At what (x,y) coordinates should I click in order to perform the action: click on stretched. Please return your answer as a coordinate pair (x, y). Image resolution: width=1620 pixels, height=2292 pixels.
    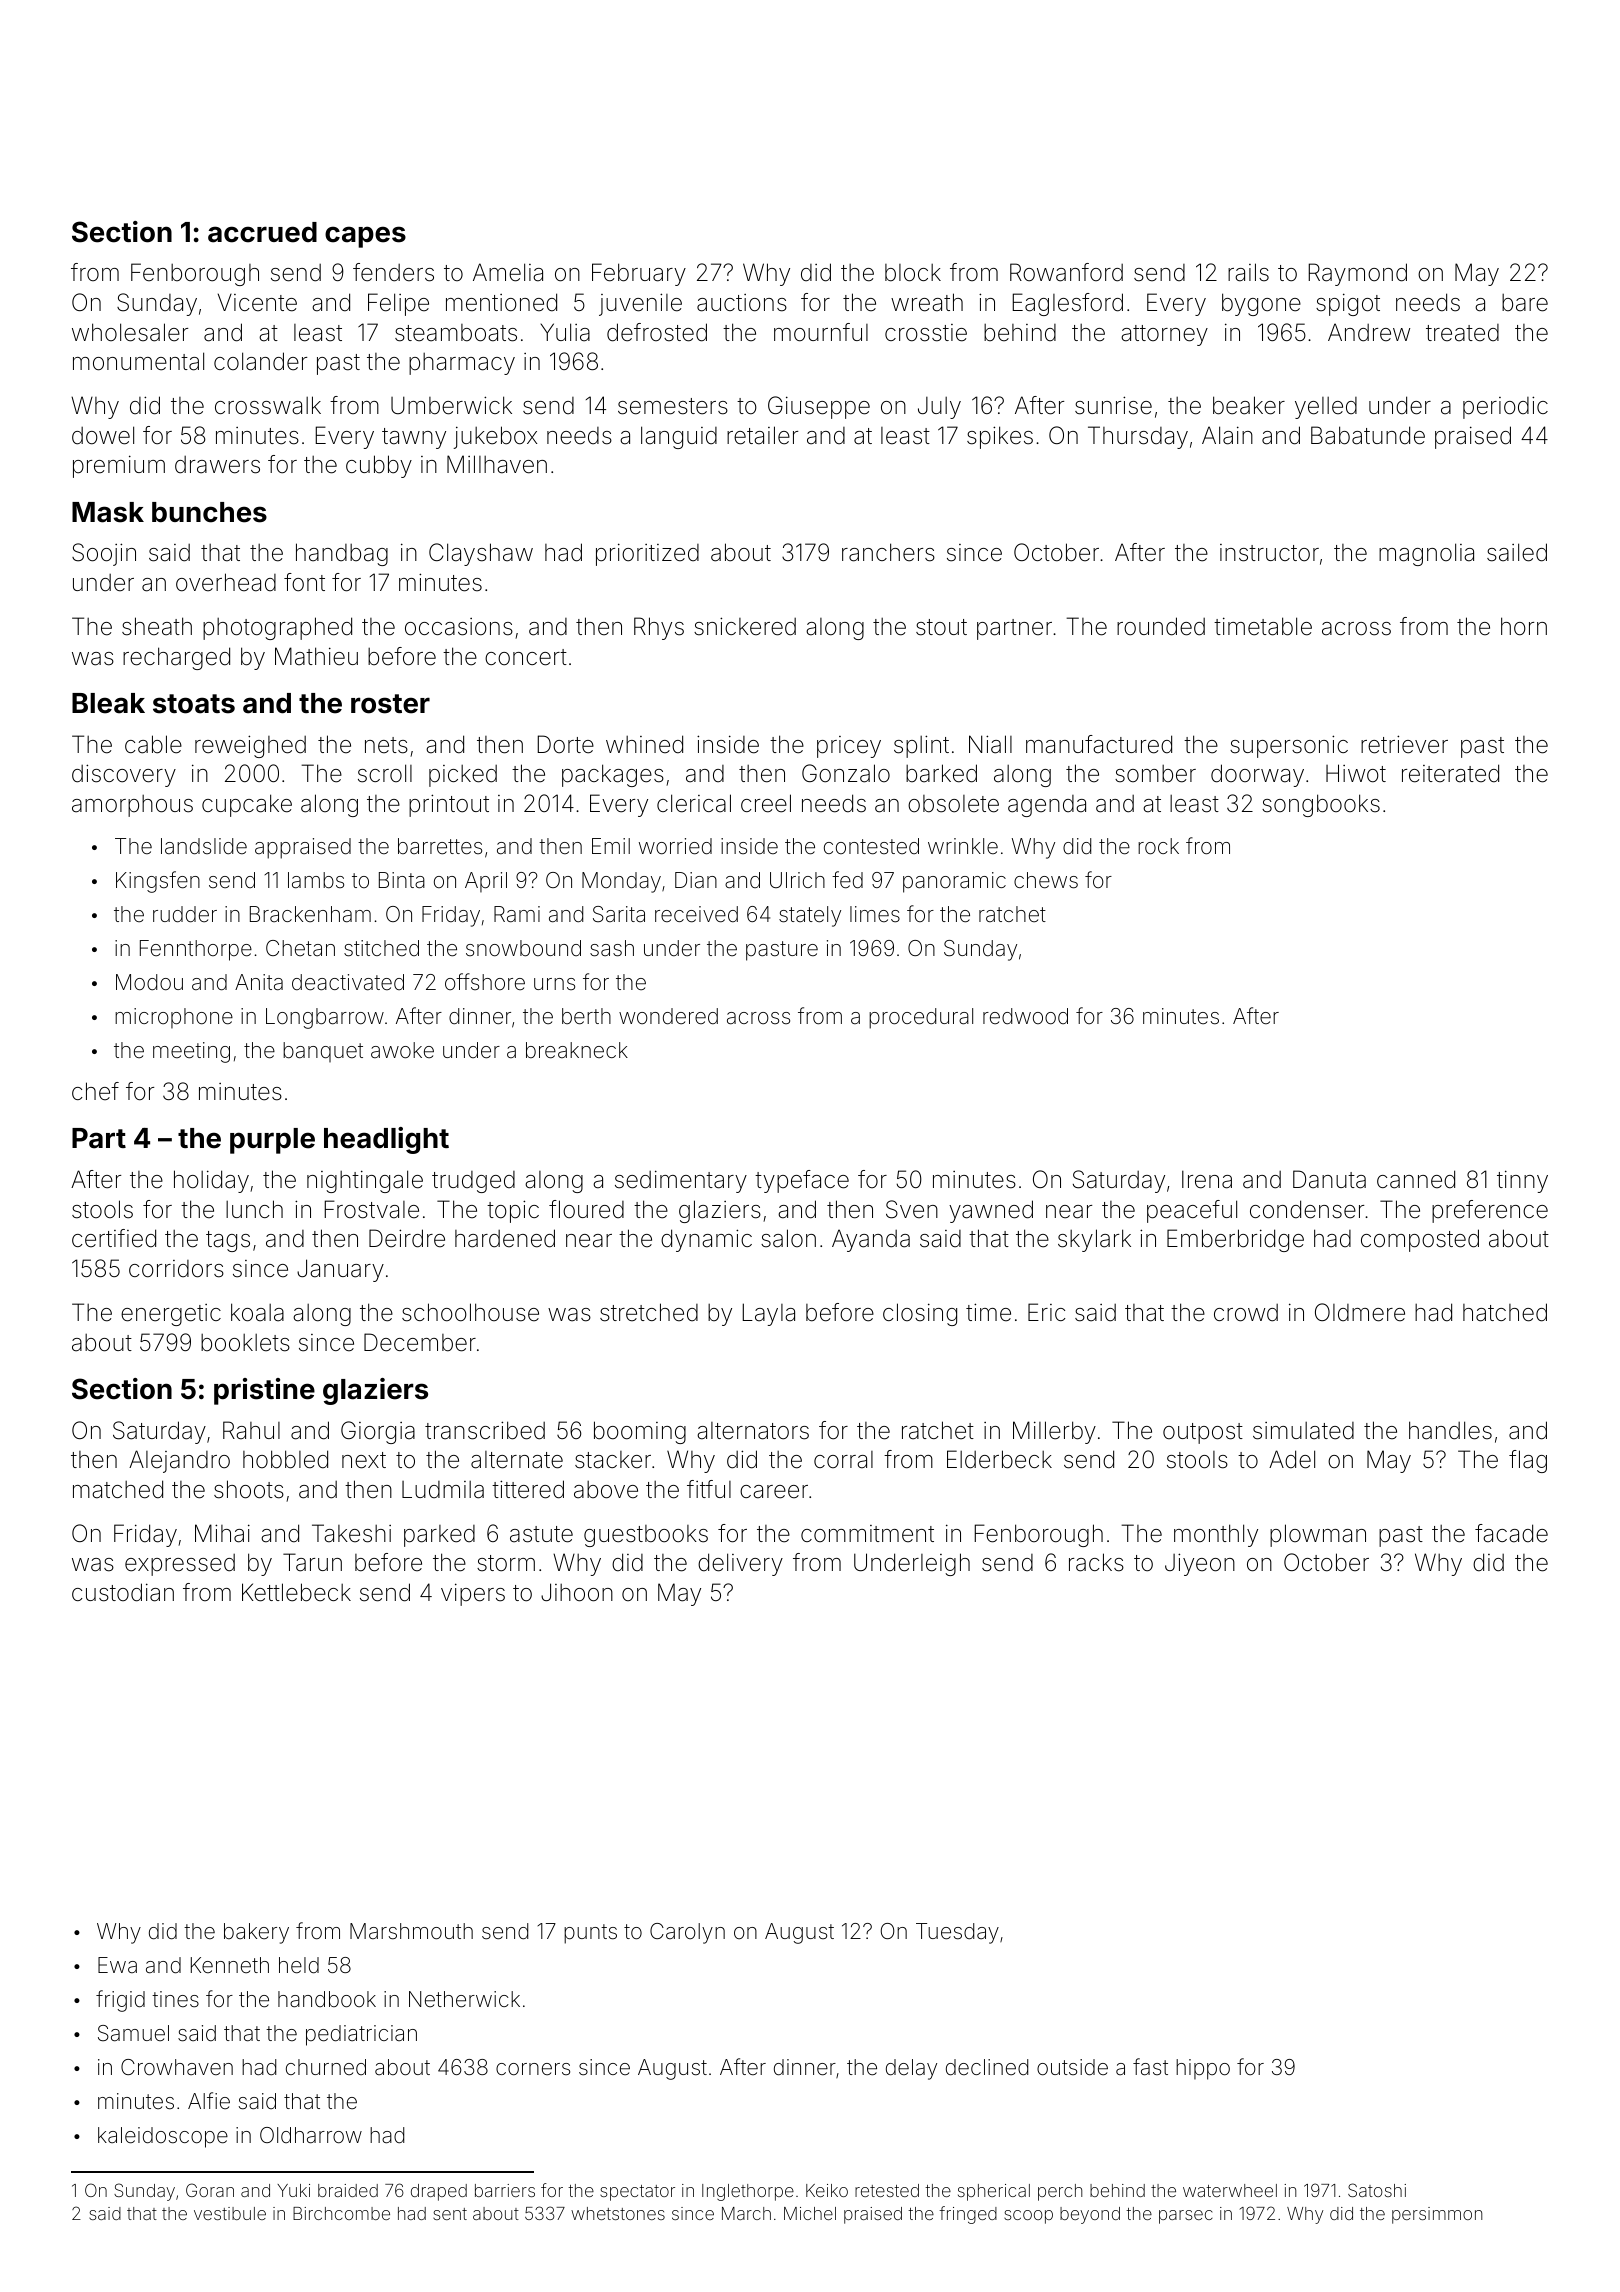
    Looking at the image, I should click on (649, 1312).
